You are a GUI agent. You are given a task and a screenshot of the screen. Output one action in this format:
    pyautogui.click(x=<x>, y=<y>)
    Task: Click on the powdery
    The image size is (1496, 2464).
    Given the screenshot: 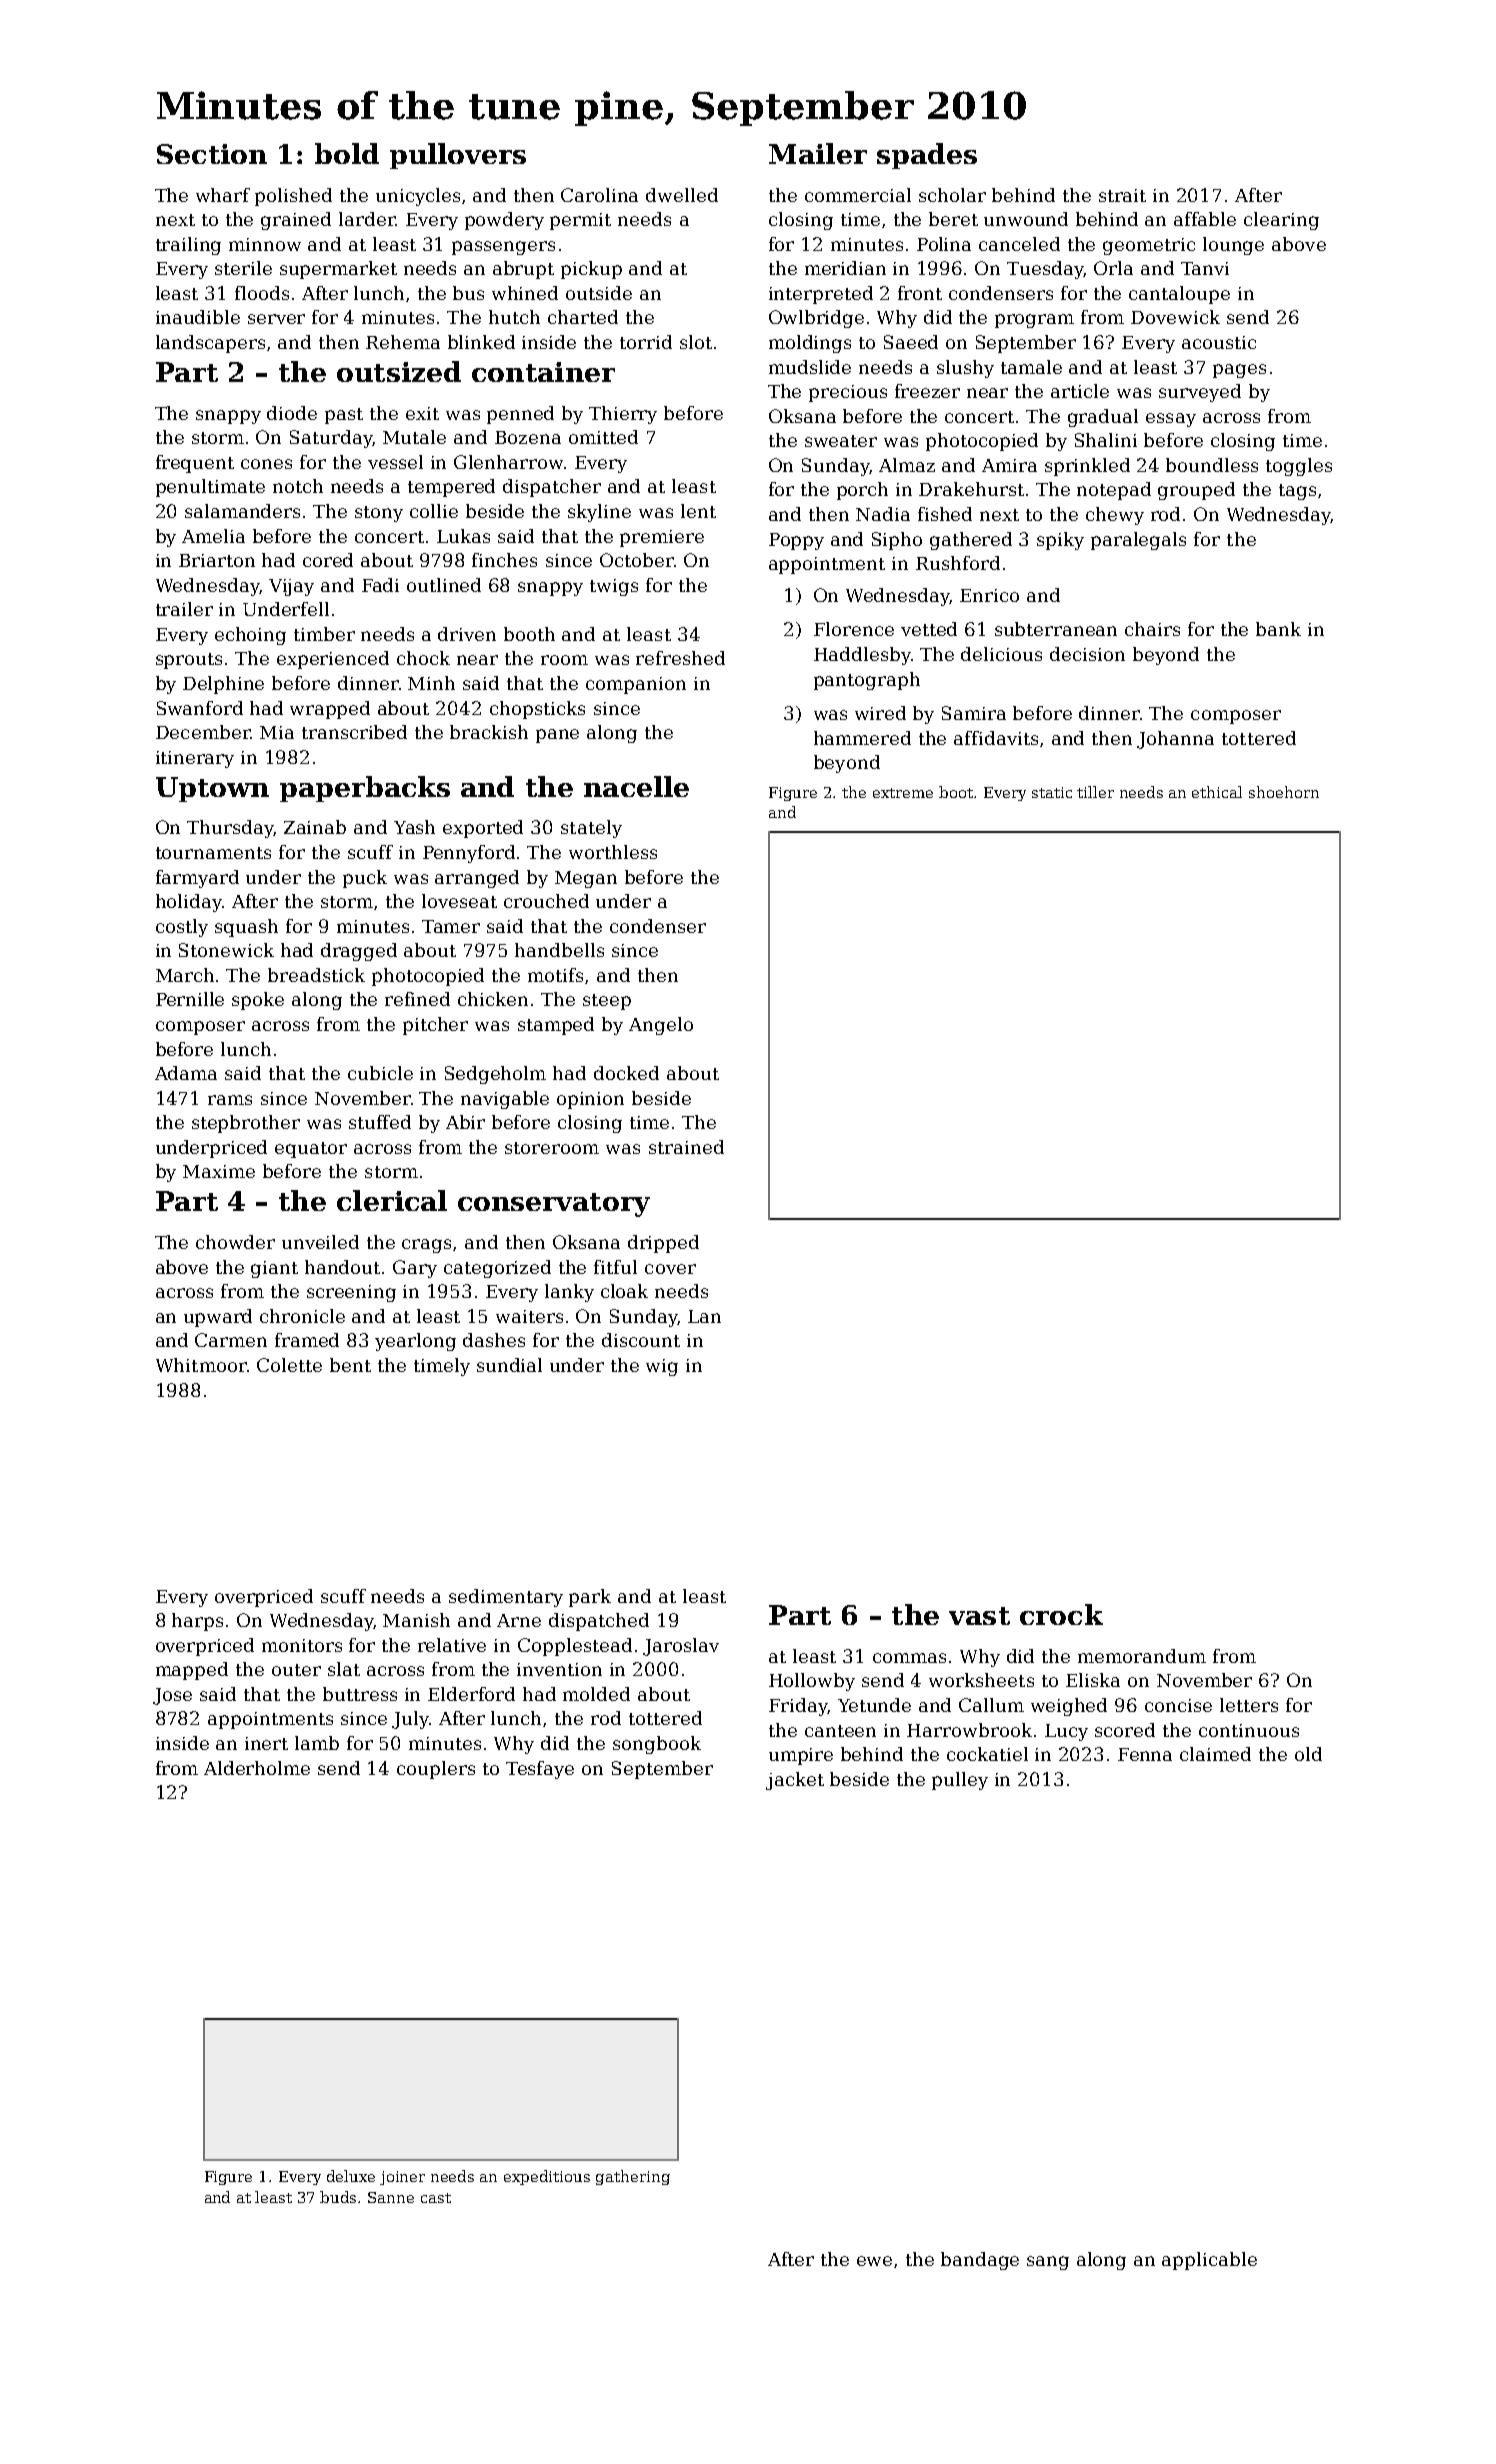 What is the action you would take?
    pyautogui.click(x=504, y=221)
